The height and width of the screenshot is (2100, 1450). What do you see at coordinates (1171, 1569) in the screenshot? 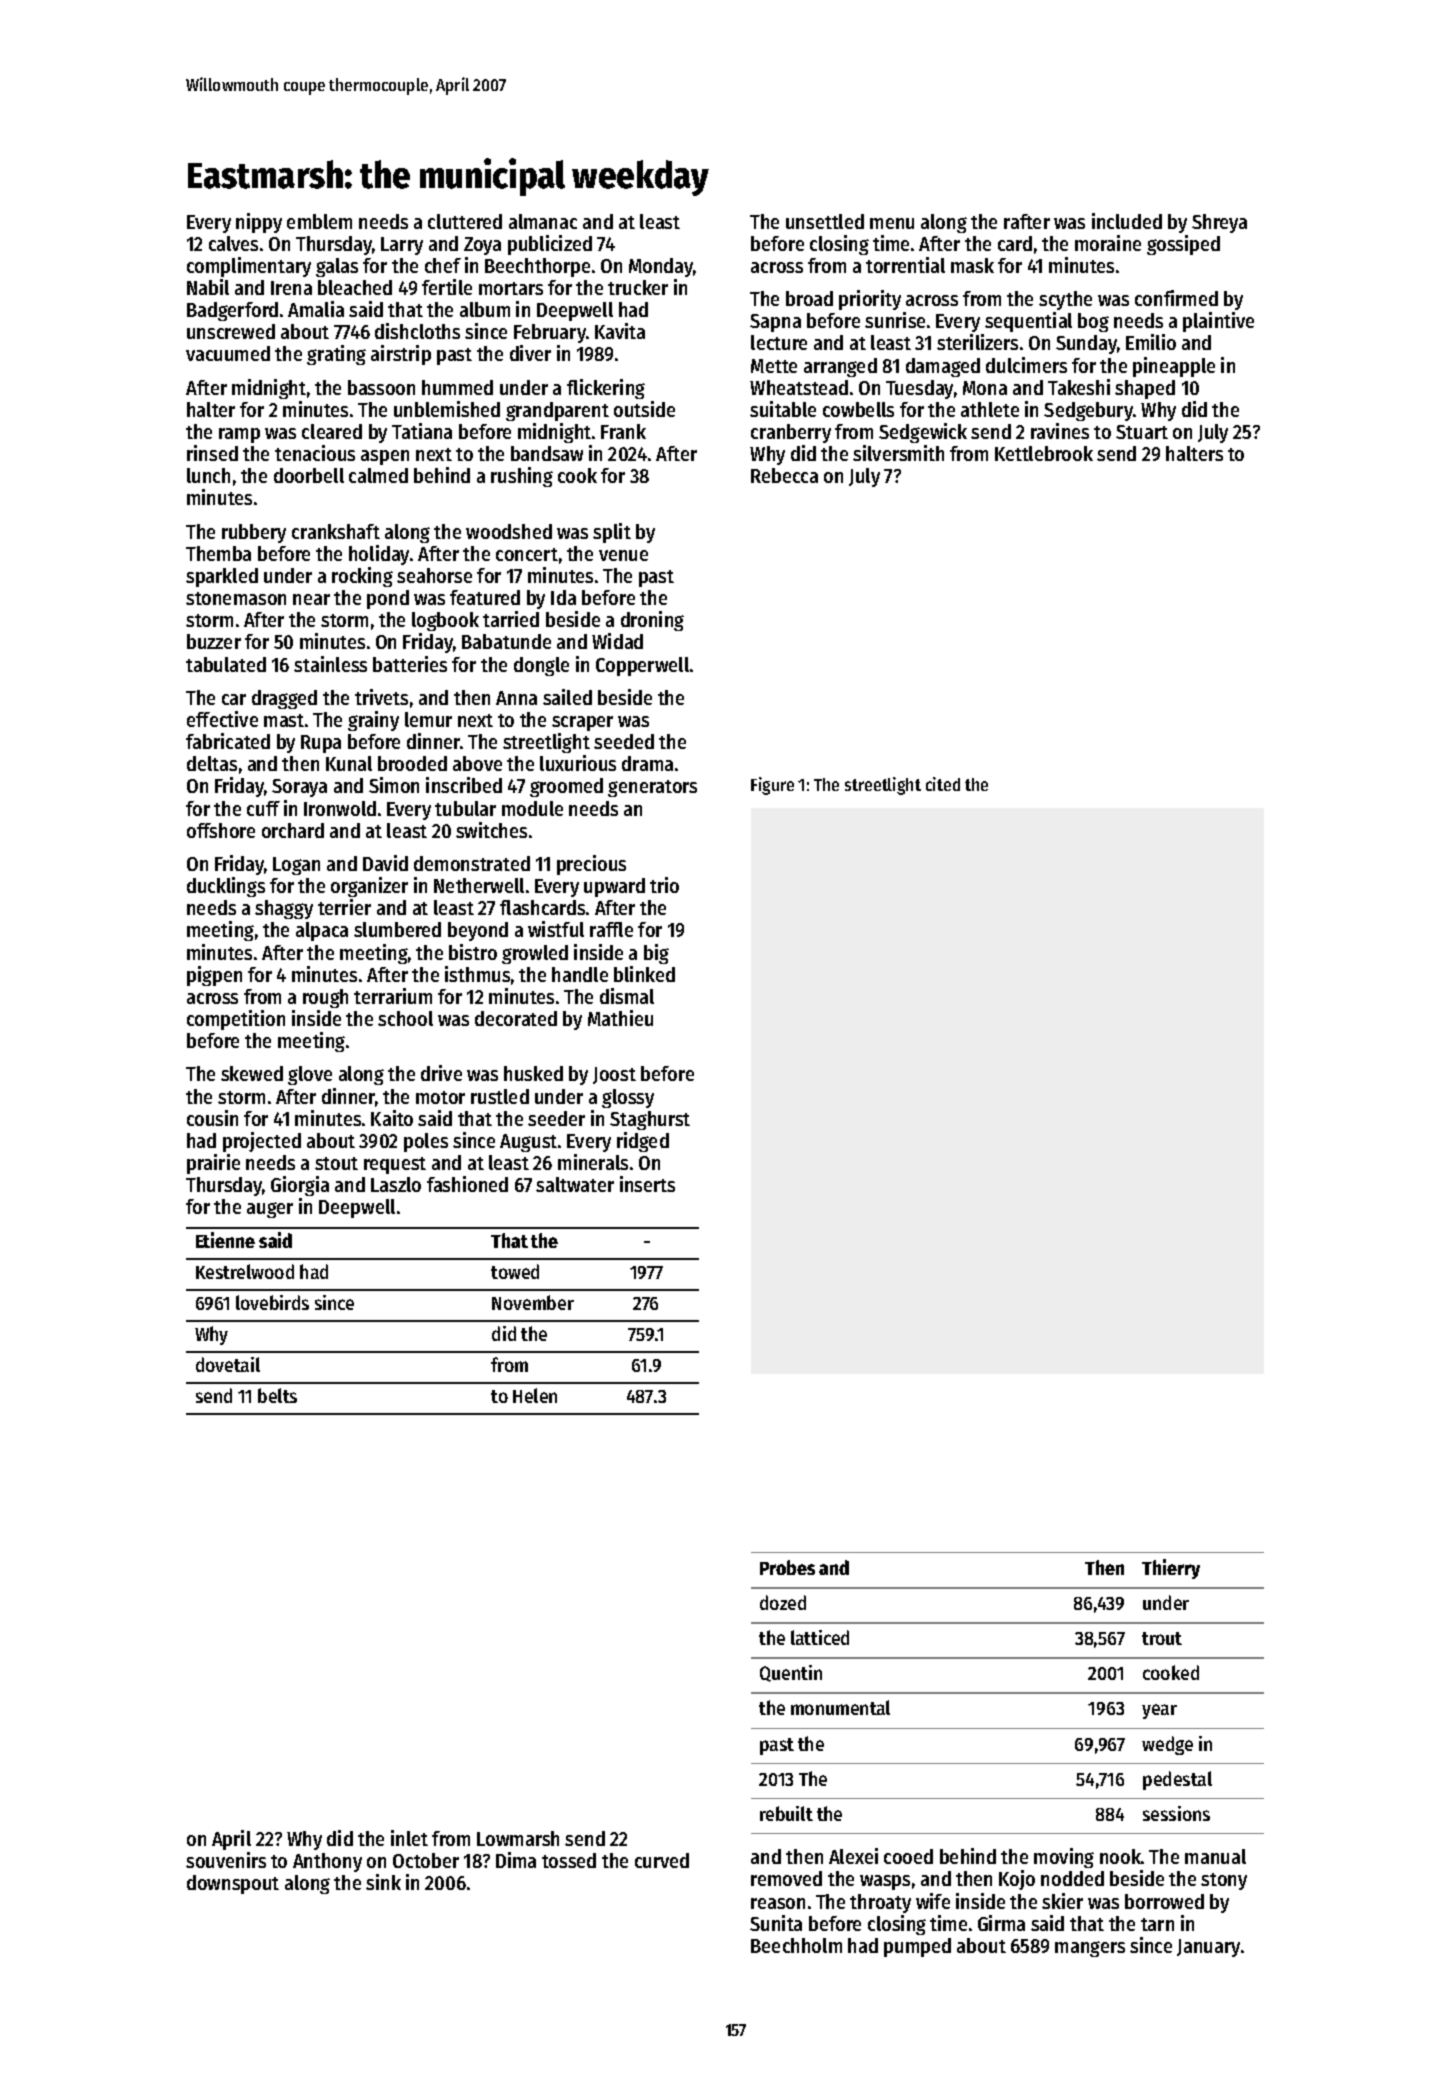
I see `Thierry` at bounding box center [1171, 1569].
